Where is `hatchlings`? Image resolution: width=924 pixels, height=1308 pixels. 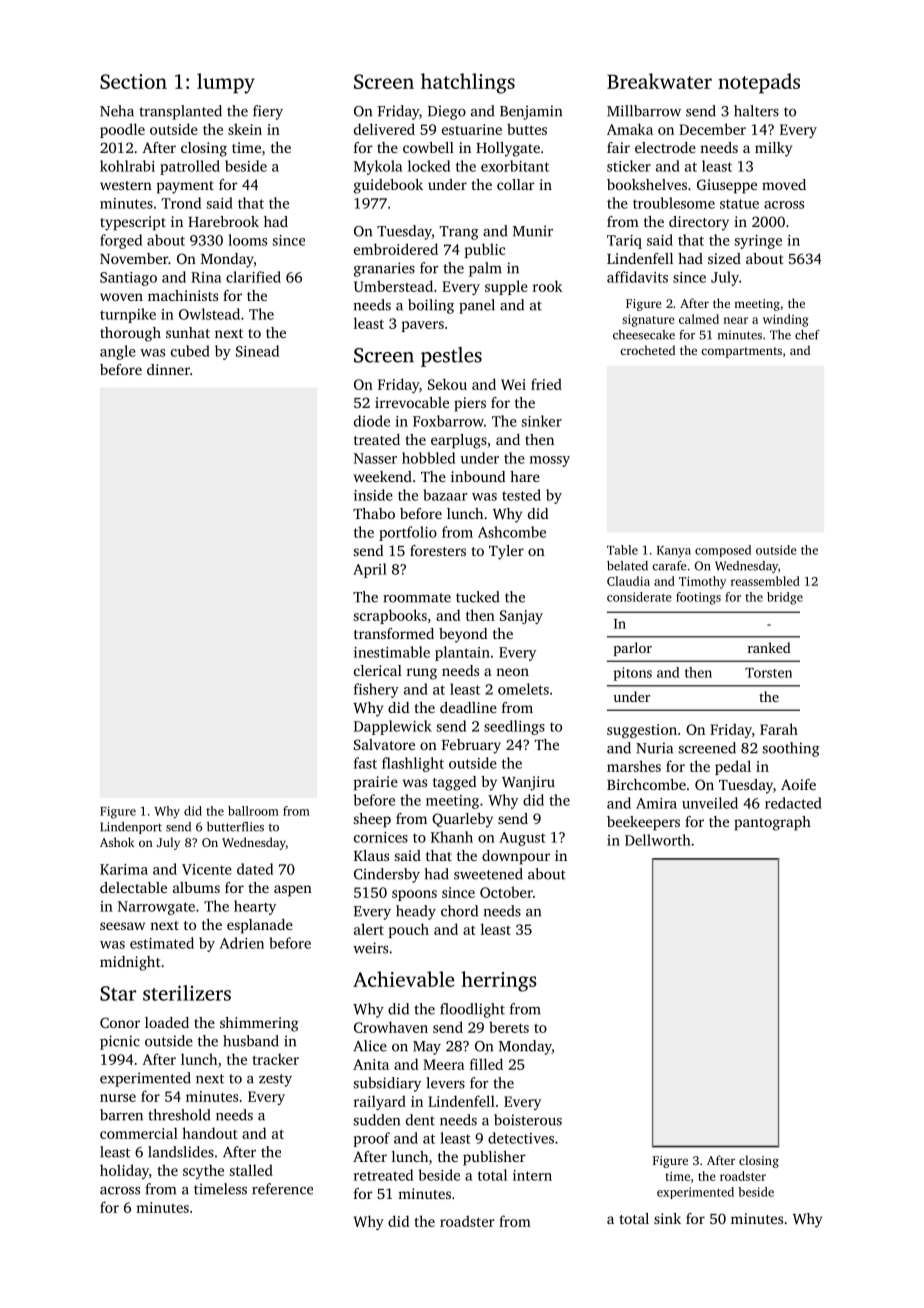 hatchlings is located at coordinates (468, 83).
